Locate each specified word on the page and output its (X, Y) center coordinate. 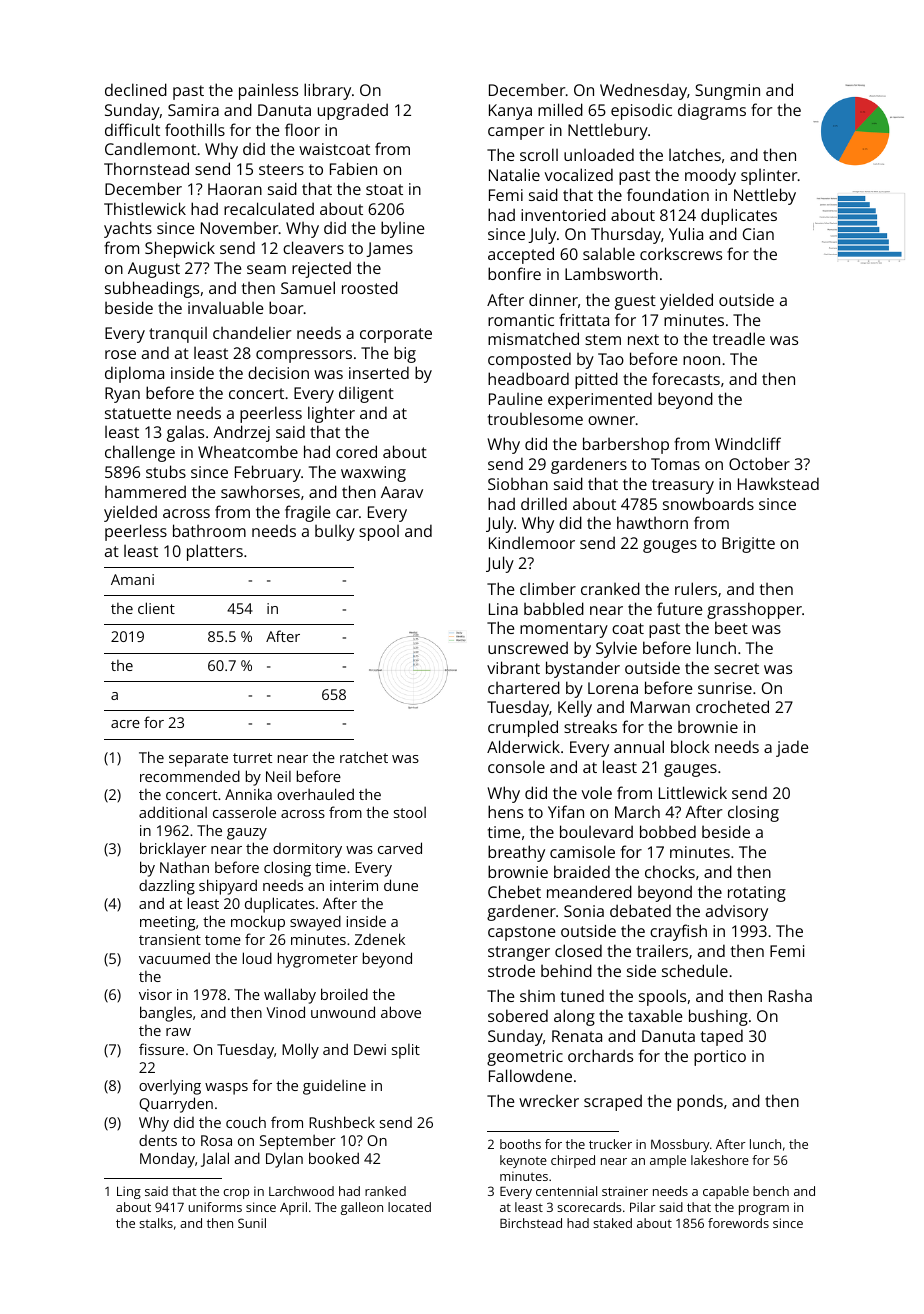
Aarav (402, 492)
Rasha (790, 996)
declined (136, 89)
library (327, 91)
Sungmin (727, 92)
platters (215, 552)
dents (158, 1140)
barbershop (626, 445)
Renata (577, 1036)
